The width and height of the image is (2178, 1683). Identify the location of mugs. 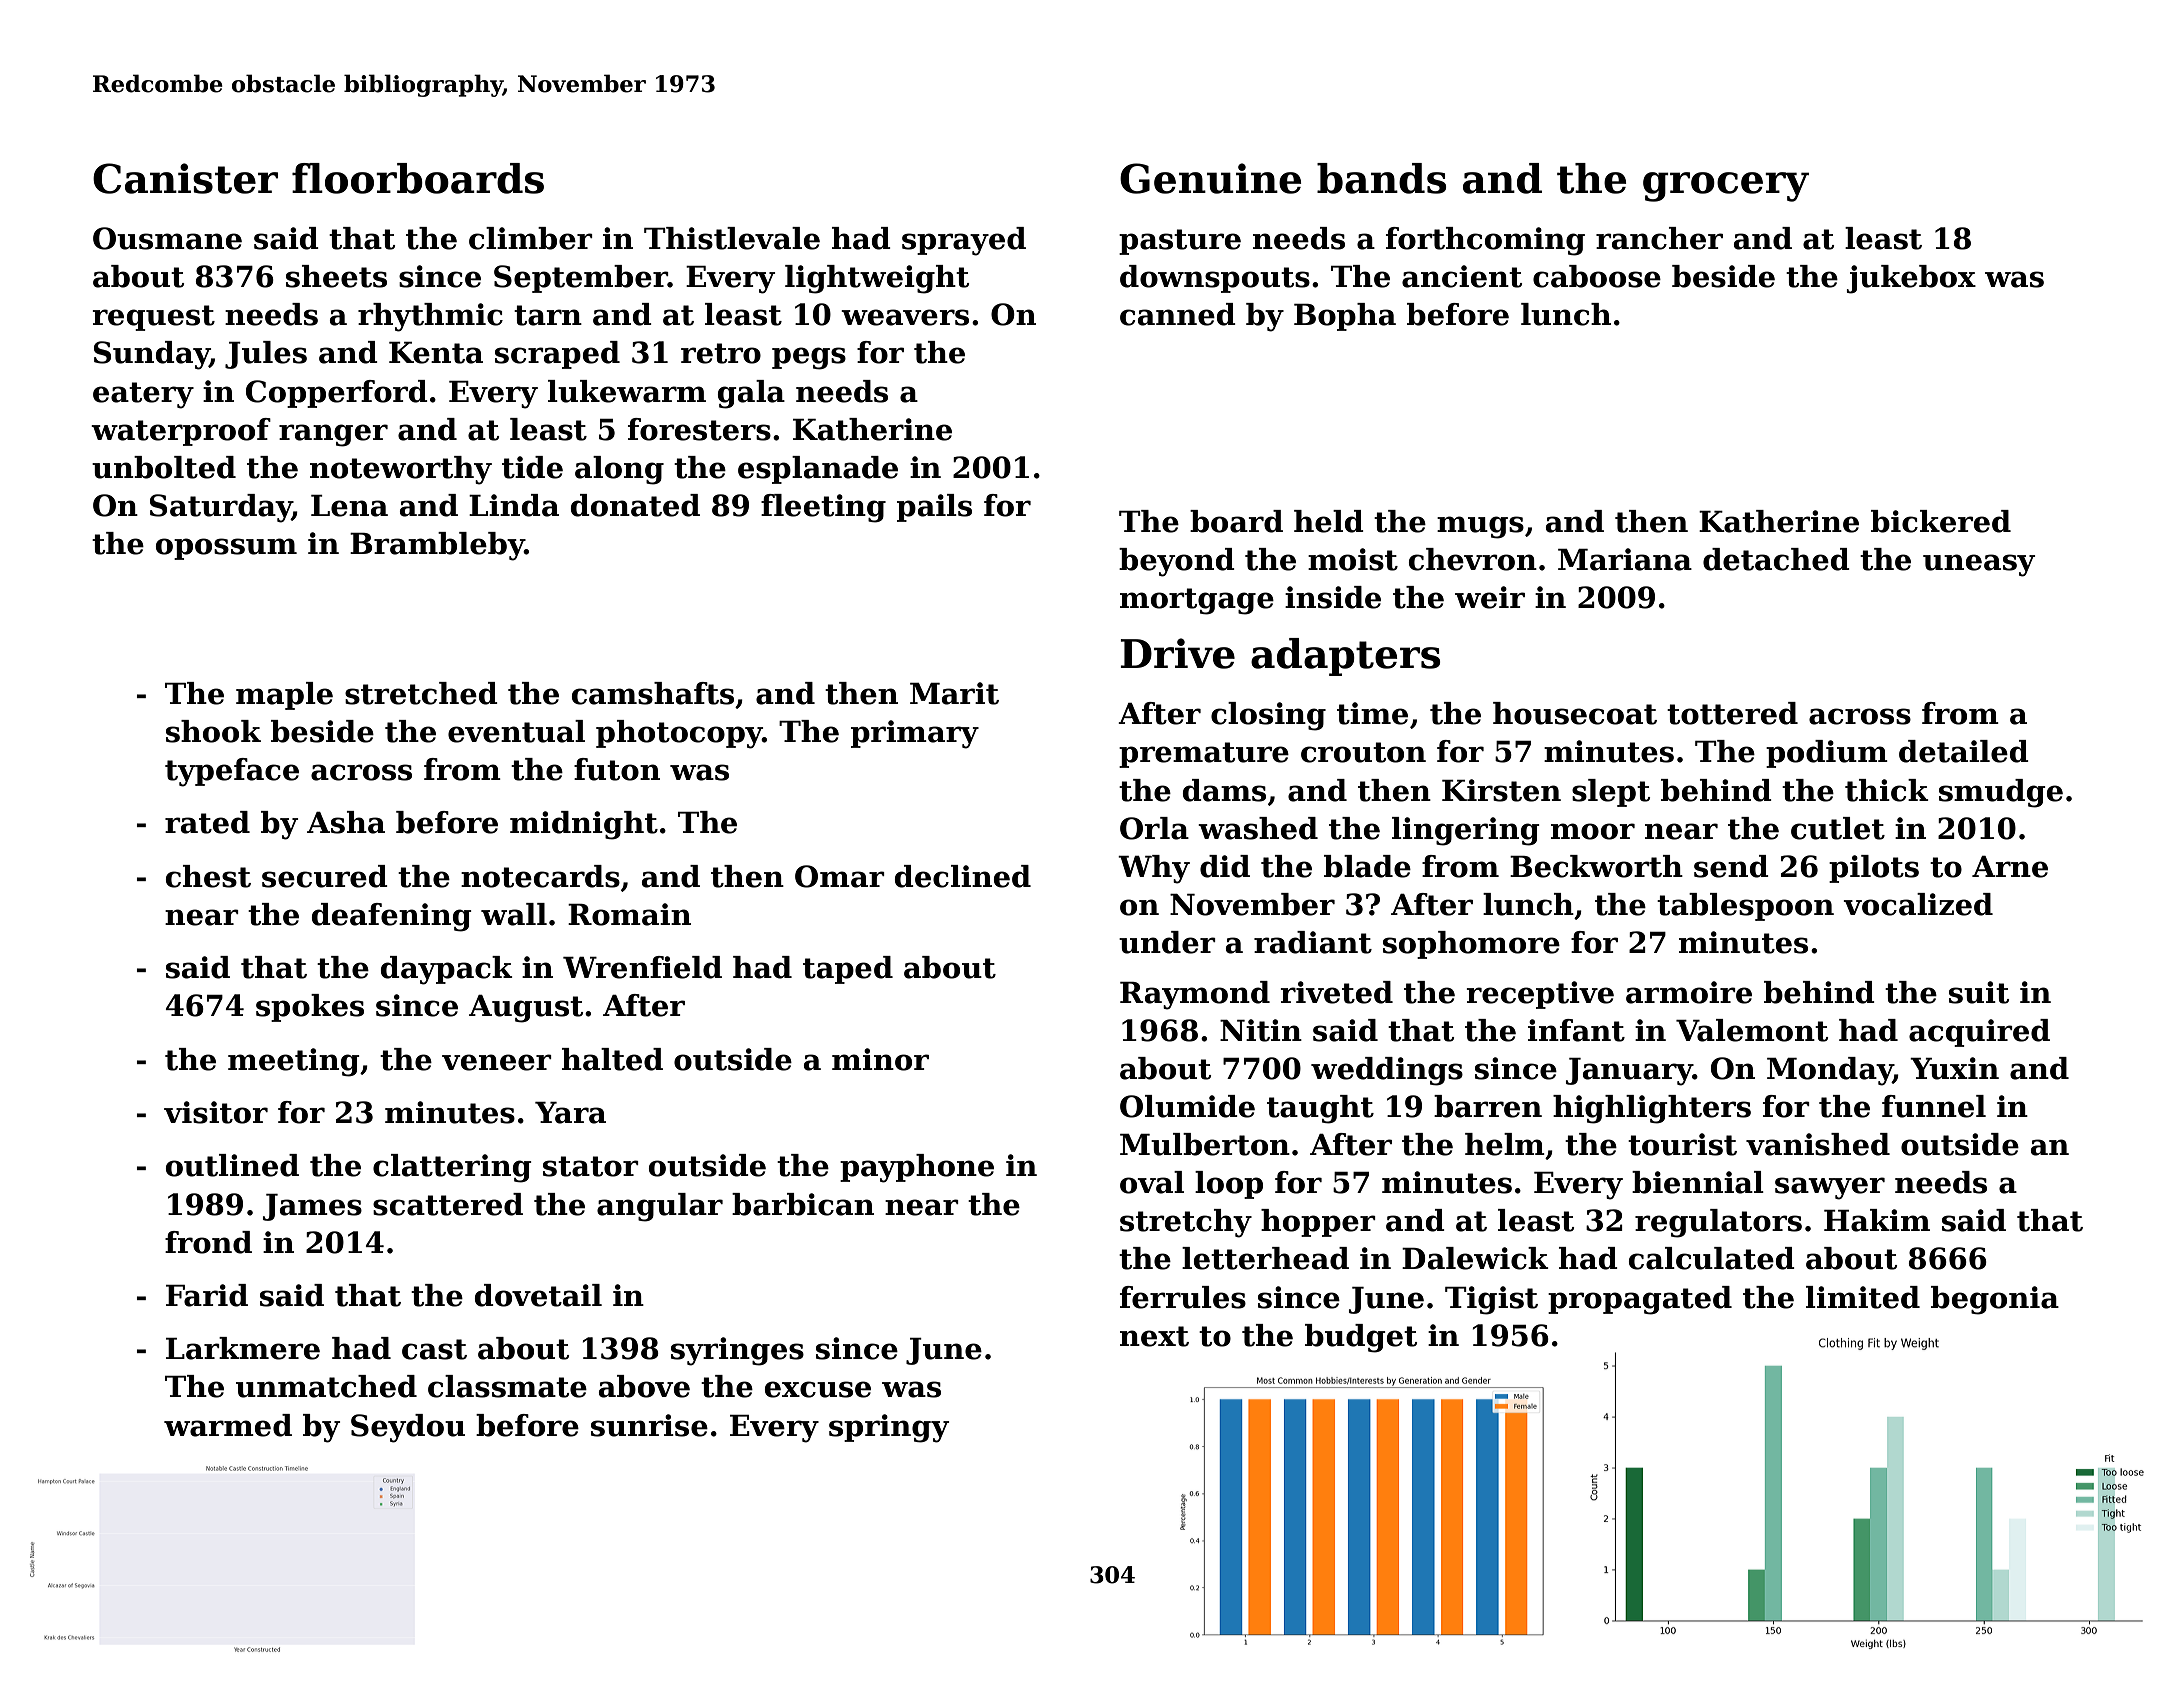
(1480, 527).
